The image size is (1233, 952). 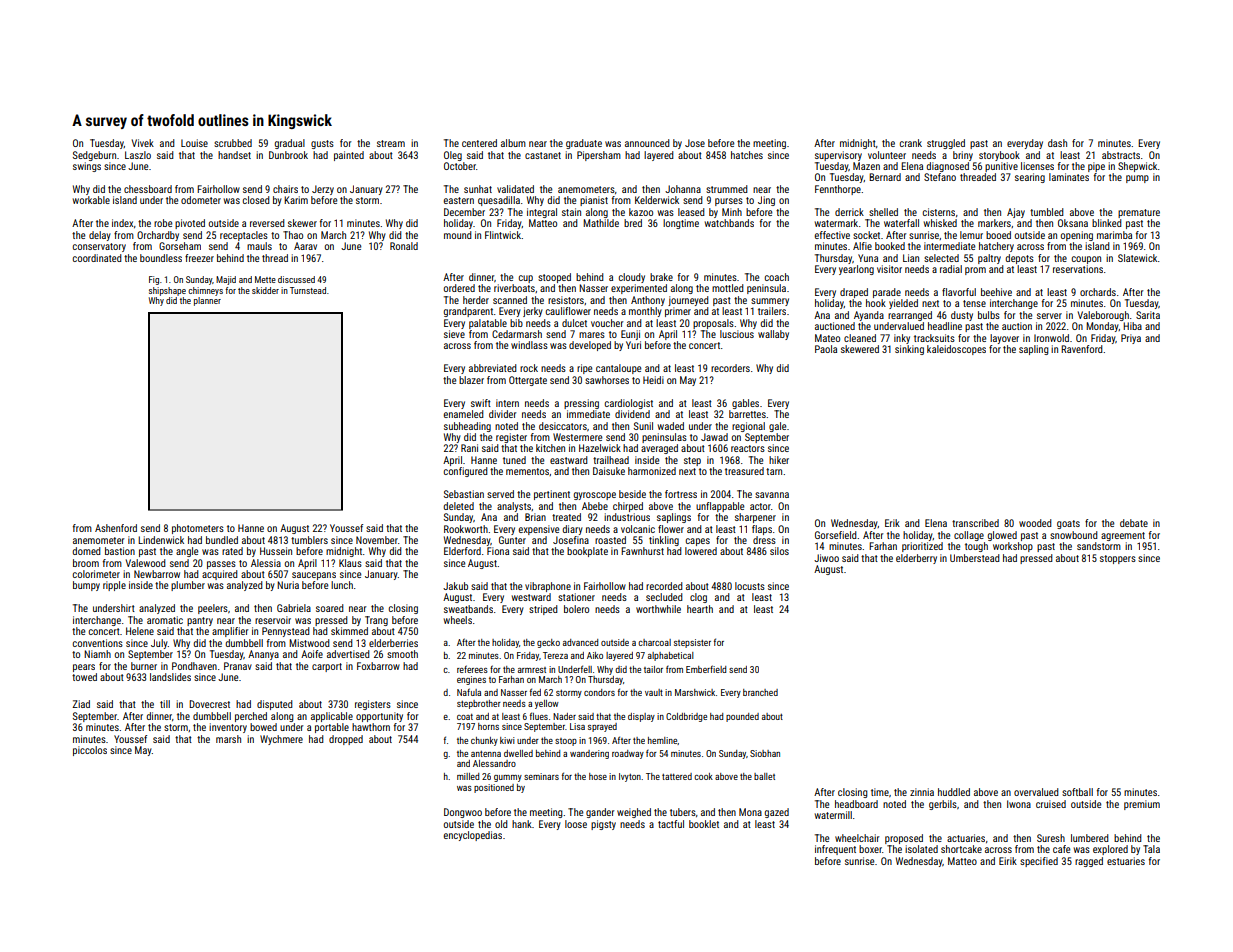 I want to click on regional, so click(x=748, y=427).
